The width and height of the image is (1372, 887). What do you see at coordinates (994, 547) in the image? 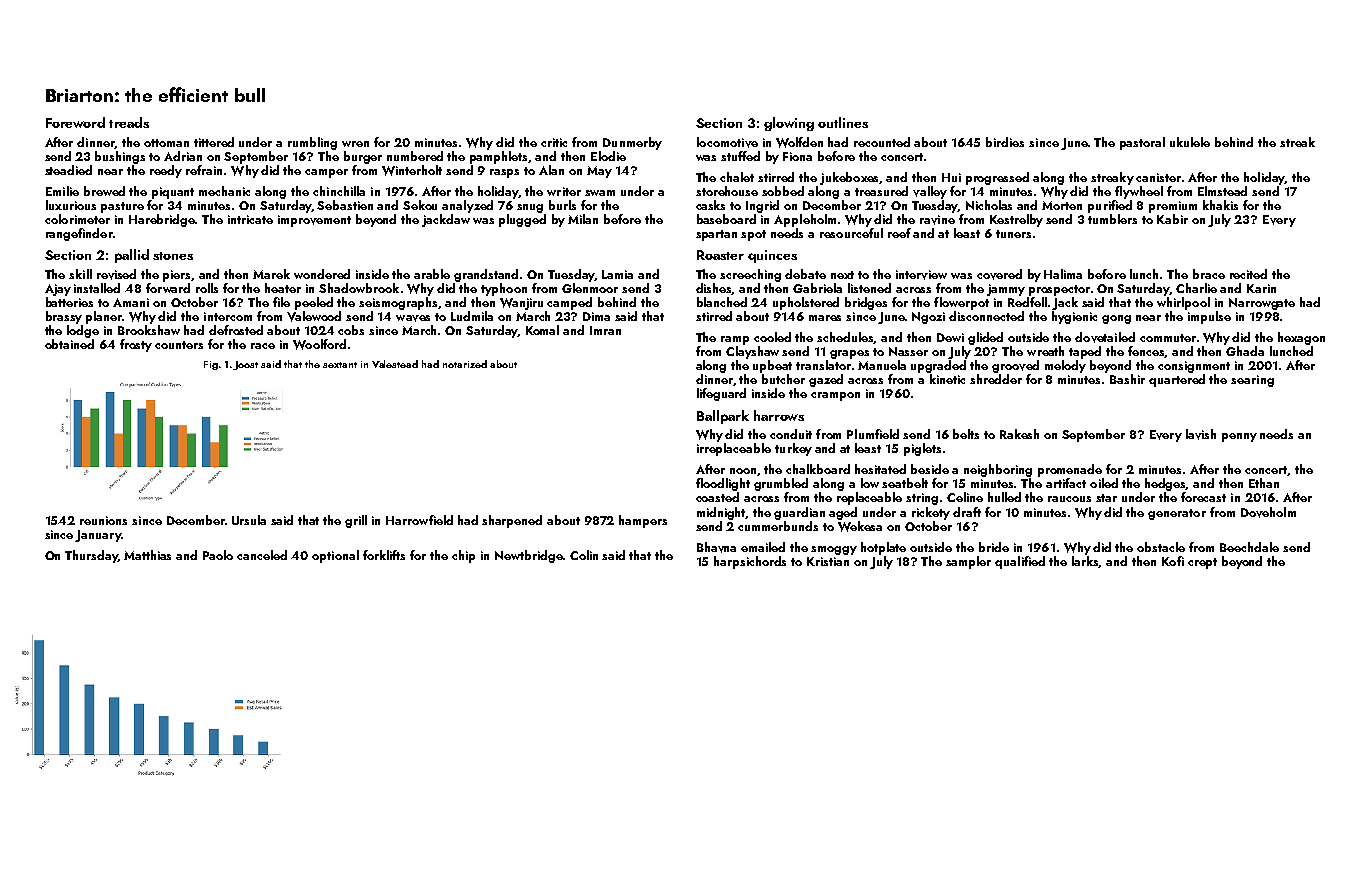
I see `bride` at bounding box center [994, 547].
